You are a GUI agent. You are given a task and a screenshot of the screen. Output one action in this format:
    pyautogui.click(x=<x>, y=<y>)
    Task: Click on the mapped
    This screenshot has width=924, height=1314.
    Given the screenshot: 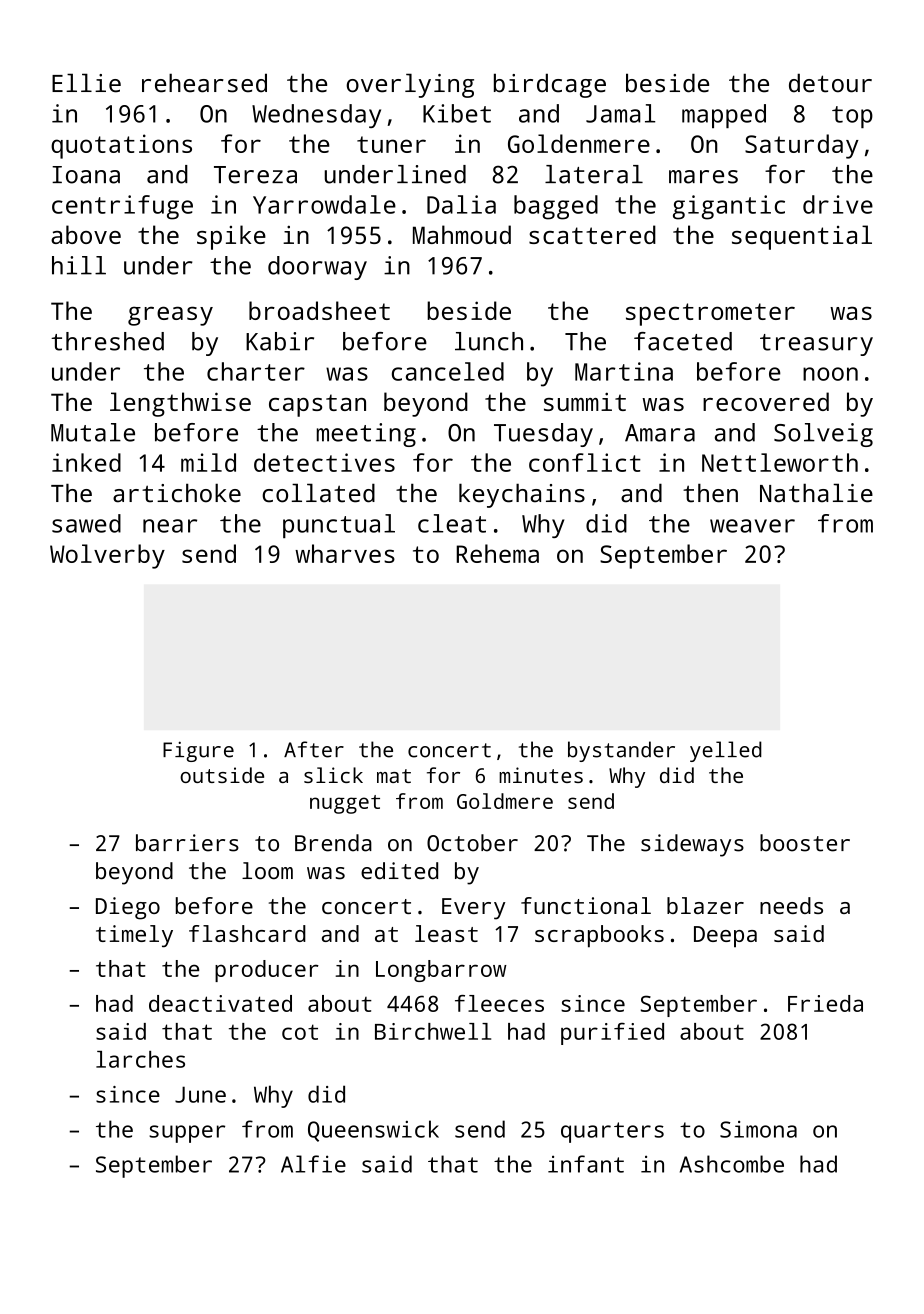 What is the action you would take?
    pyautogui.click(x=724, y=116)
